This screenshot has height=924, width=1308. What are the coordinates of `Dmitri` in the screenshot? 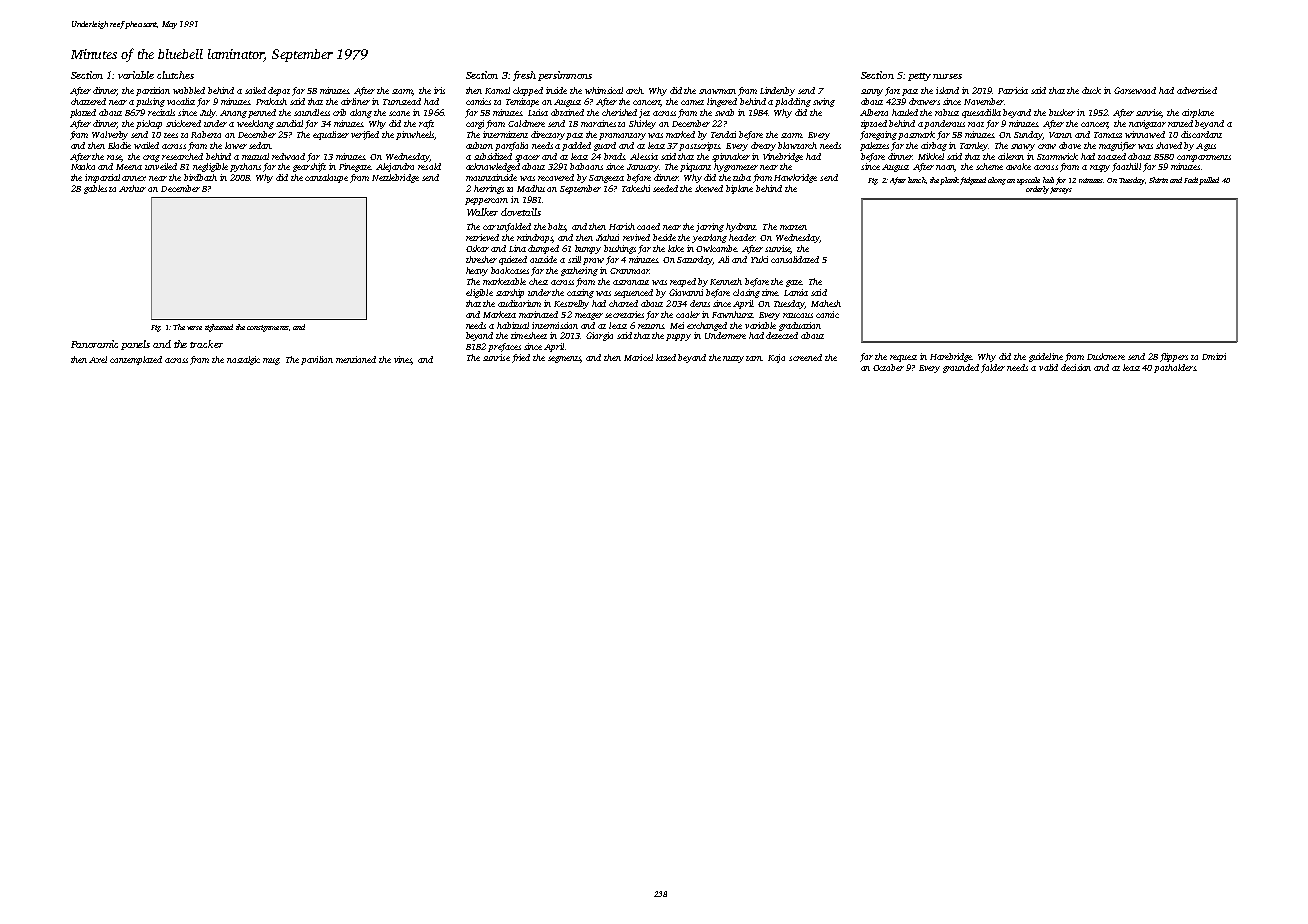 It's located at (1214, 356).
